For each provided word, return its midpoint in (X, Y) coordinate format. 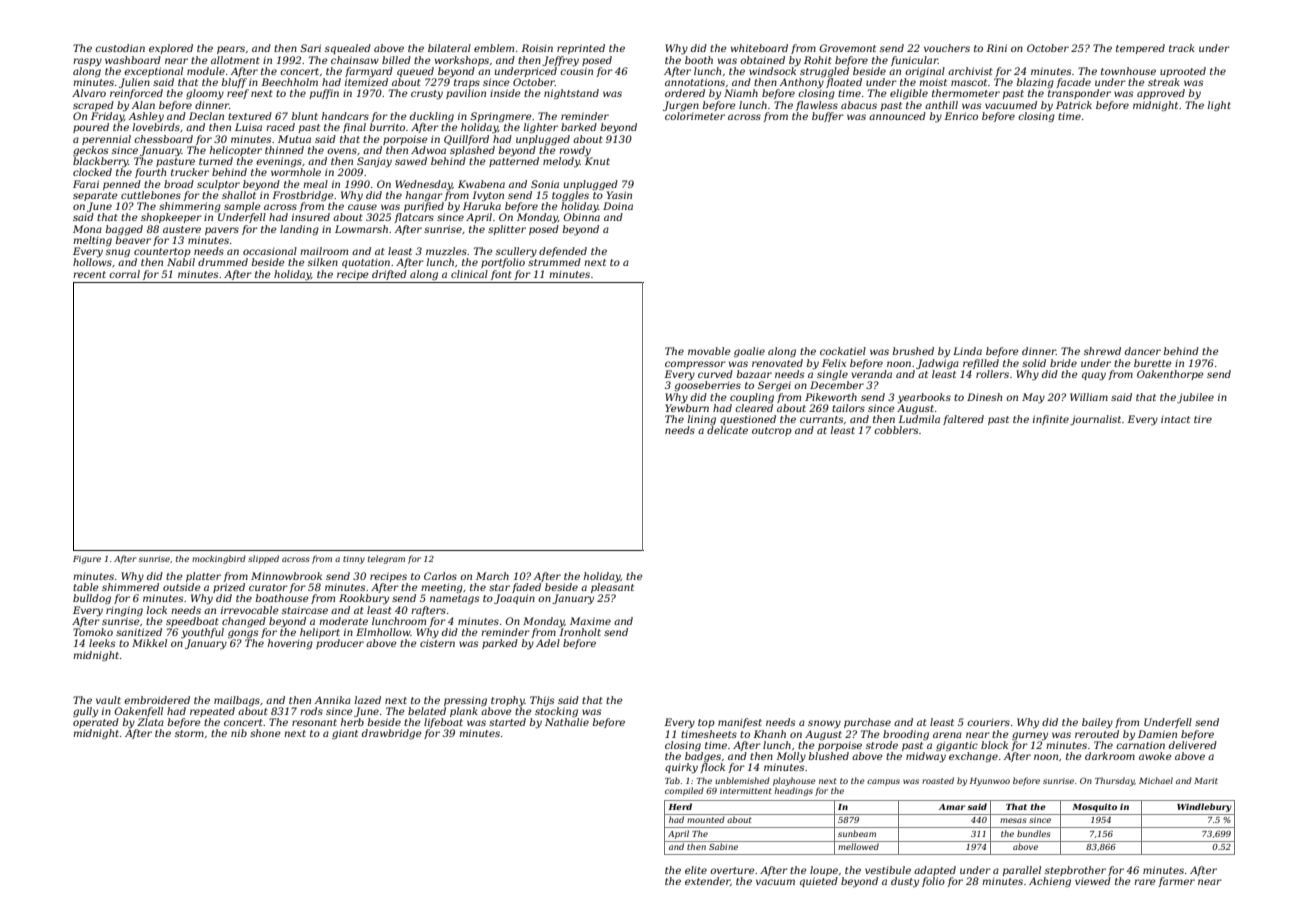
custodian (120, 48)
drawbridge (391, 734)
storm (189, 733)
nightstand (571, 94)
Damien (1157, 734)
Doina (618, 206)
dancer (1143, 351)
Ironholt (580, 632)
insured (311, 217)
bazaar (754, 374)
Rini (996, 48)
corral (124, 274)
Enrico (961, 116)
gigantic (957, 746)
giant (345, 734)
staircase (305, 610)
